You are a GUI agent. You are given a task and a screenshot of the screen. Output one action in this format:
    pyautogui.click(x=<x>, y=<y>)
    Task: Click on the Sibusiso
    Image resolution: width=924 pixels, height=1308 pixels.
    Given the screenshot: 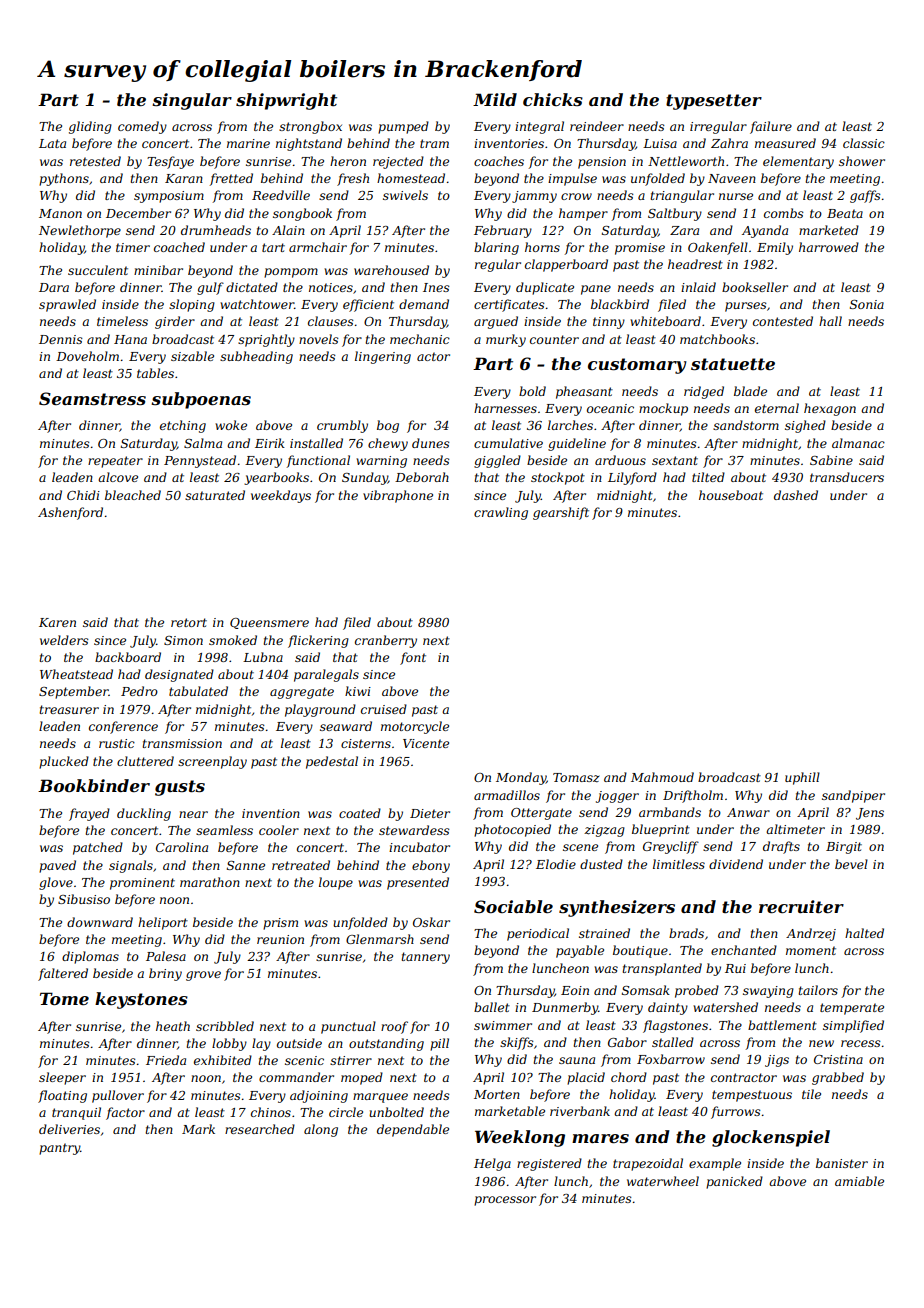 What is the action you would take?
    pyautogui.click(x=84, y=899)
